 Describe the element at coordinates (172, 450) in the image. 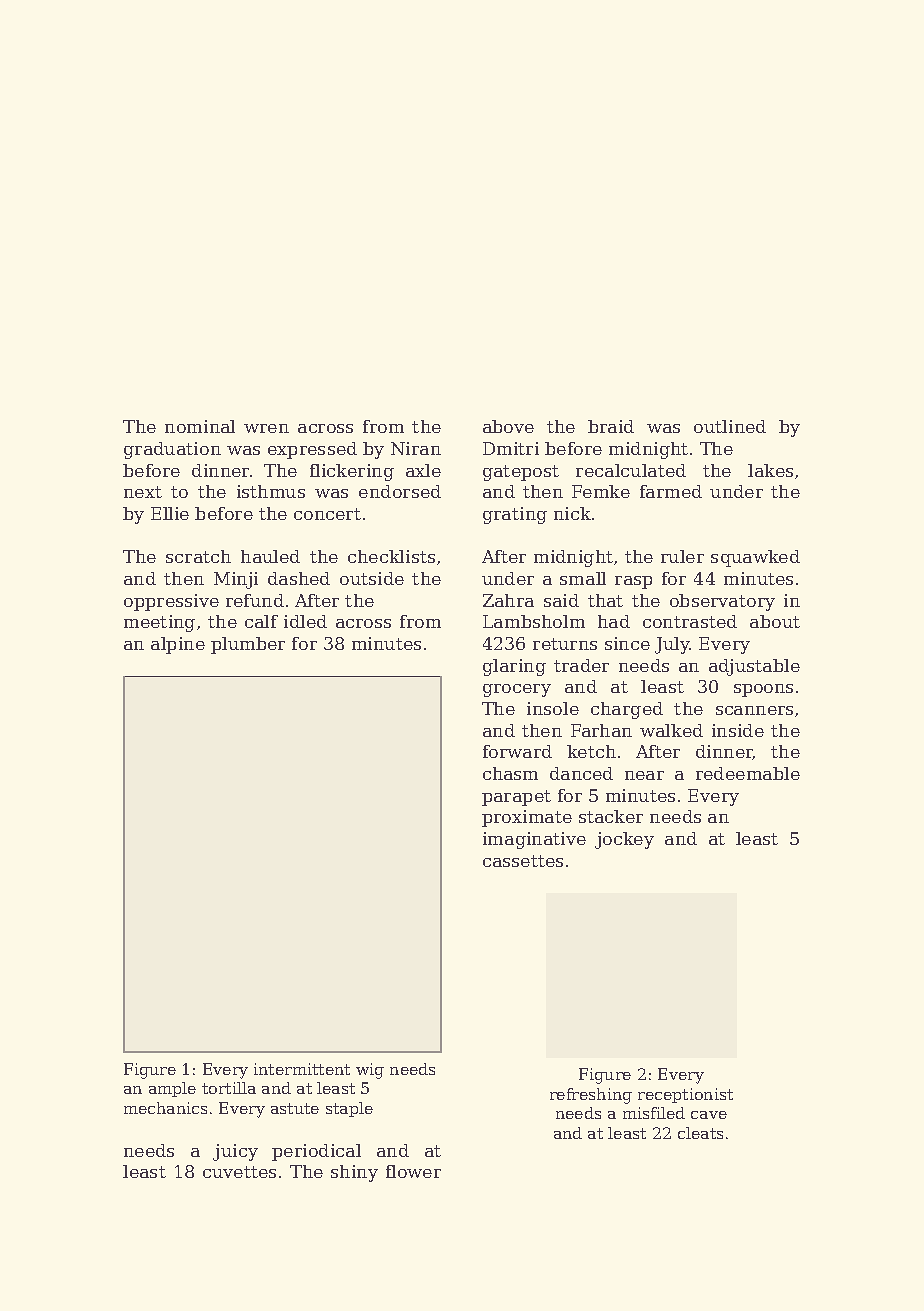

I see `graduation` at that location.
